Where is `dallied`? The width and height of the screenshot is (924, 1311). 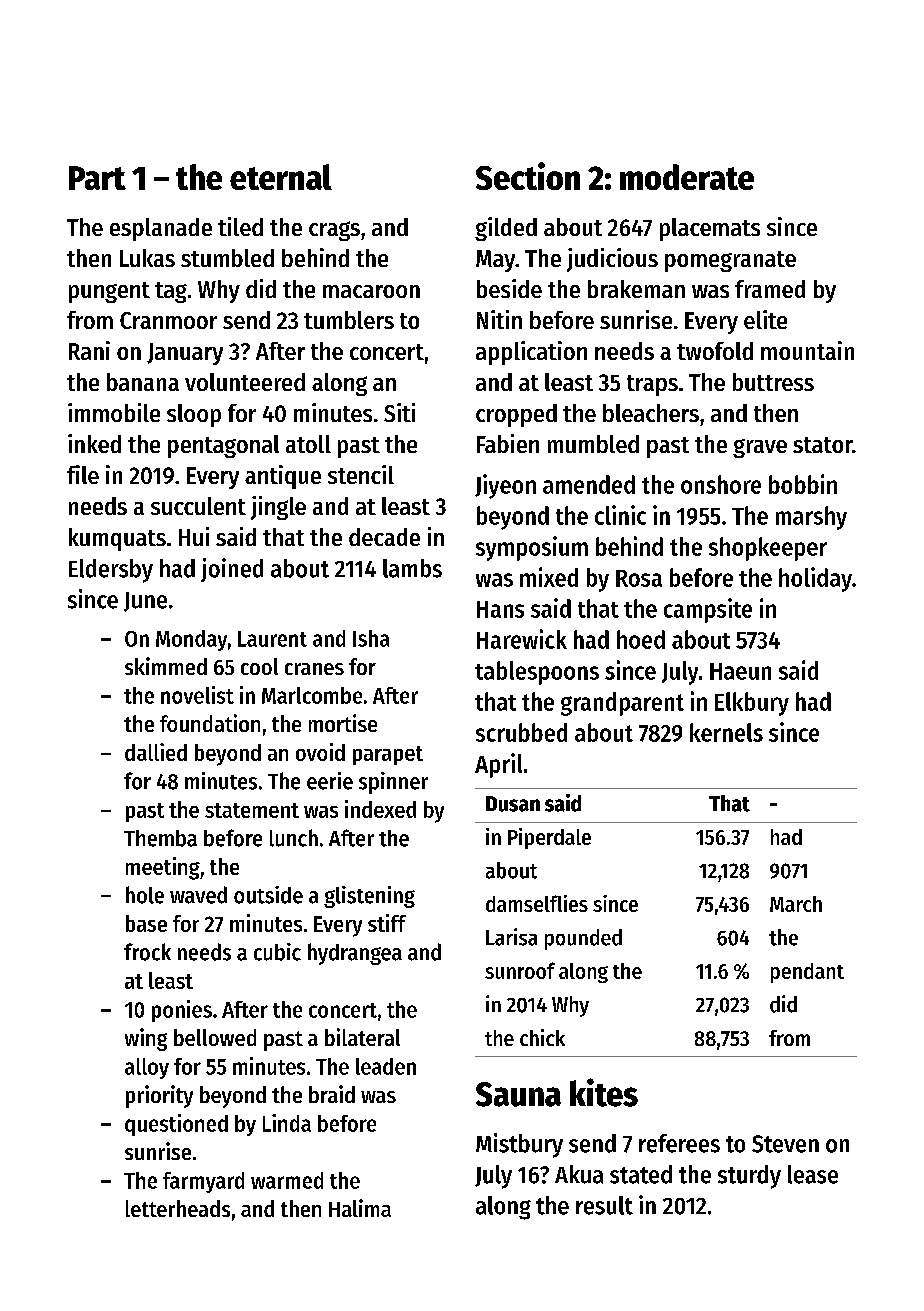 dallied is located at coordinates (156, 752).
